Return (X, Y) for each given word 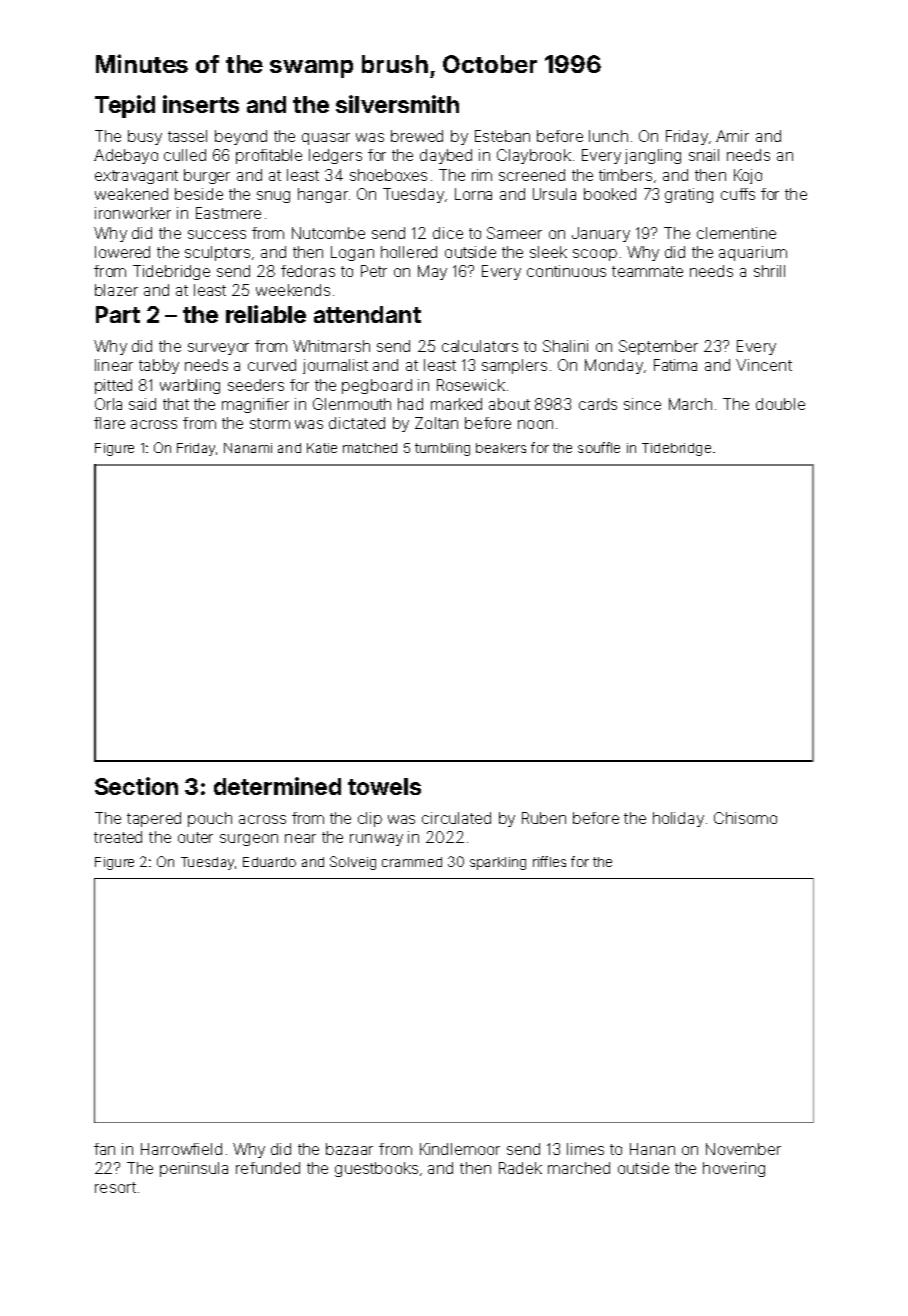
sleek (548, 252)
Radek (520, 1168)
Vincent (764, 365)
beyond (241, 137)
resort (115, 1187)
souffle (599, 447)
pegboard (377, 386)
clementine (736, 233)
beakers (501, 448)
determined (277, 786)
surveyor (218, 349)
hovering (734, 1169)
